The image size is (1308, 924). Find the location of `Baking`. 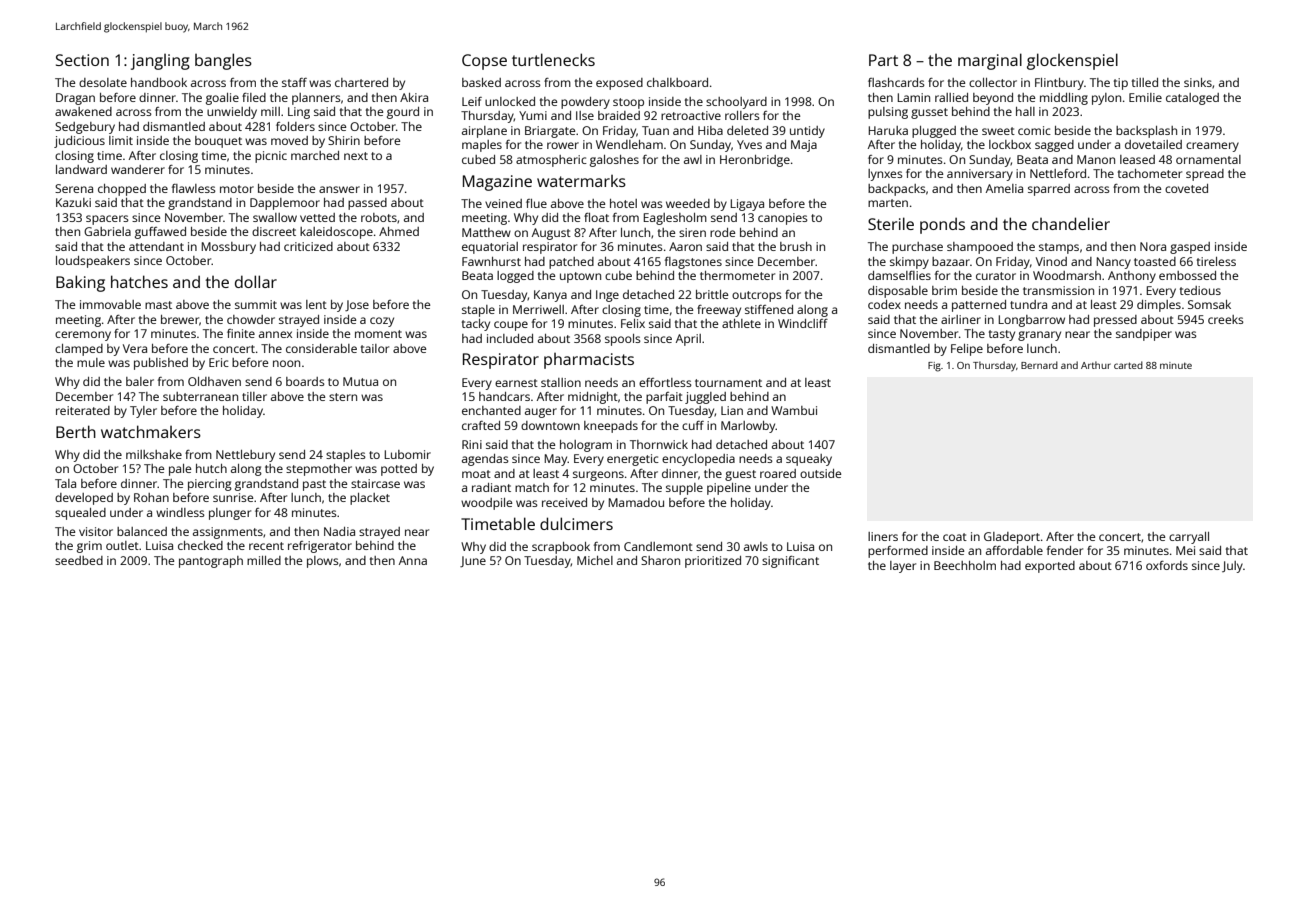

Baking is located at coordinates (80, 283).
